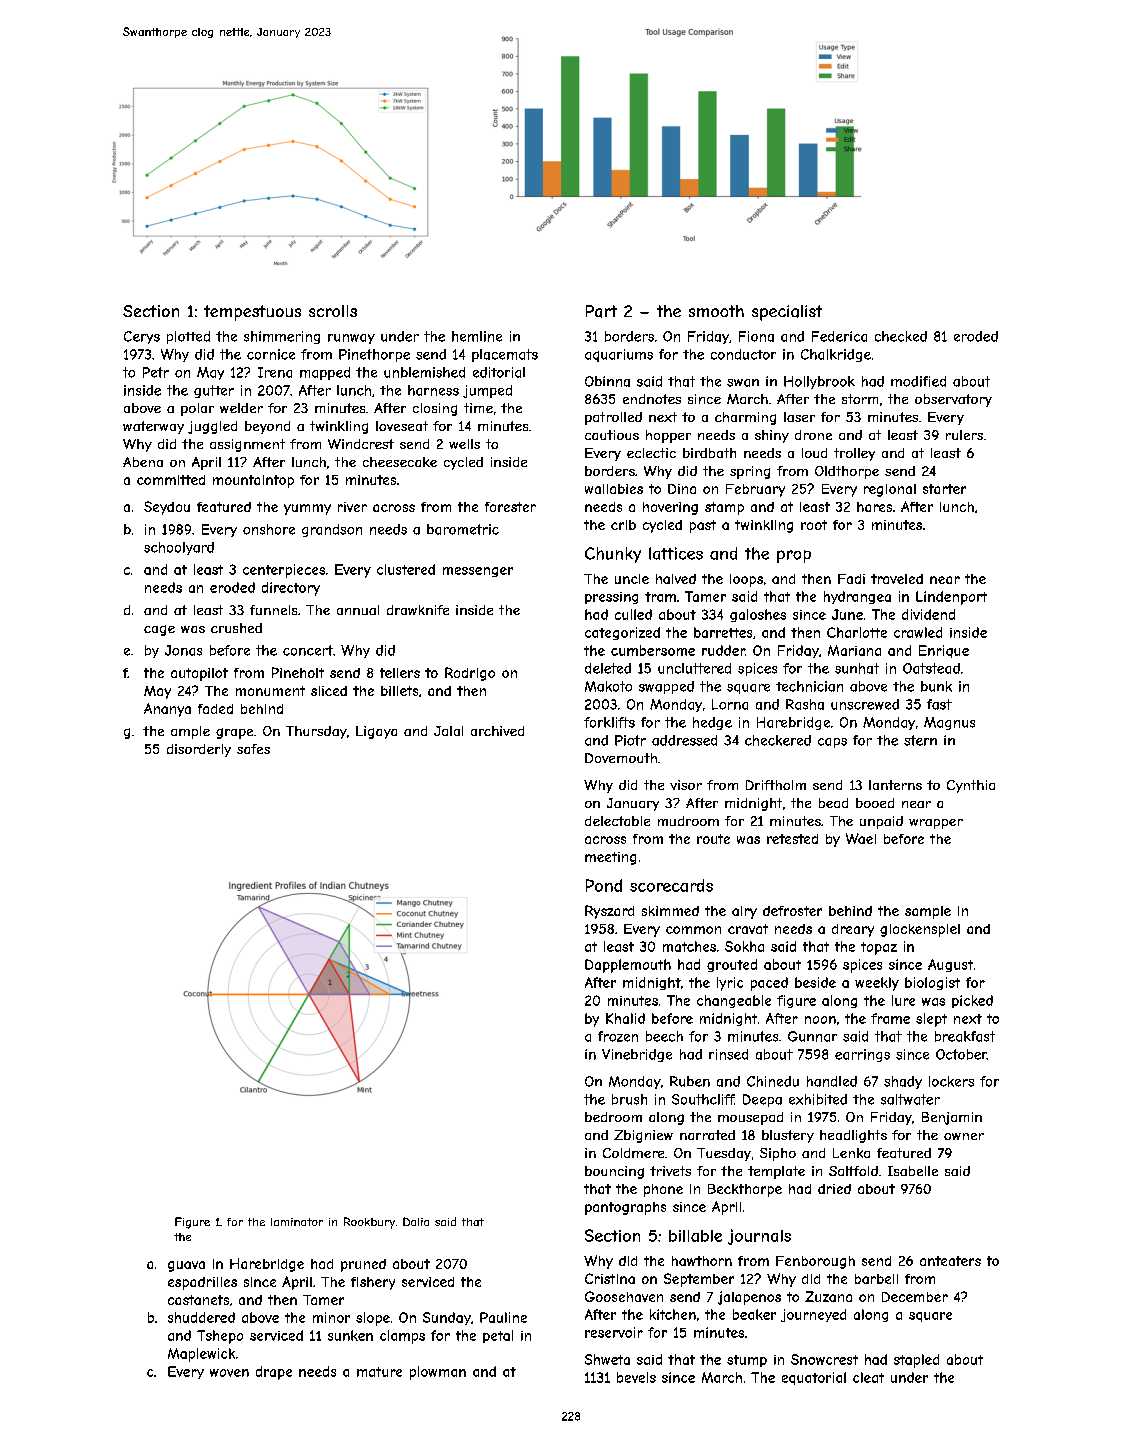 This document has height=1454, width=1123. Describe the element at coordinates (199, 750) in the document. I see `disorderly` at that location.
